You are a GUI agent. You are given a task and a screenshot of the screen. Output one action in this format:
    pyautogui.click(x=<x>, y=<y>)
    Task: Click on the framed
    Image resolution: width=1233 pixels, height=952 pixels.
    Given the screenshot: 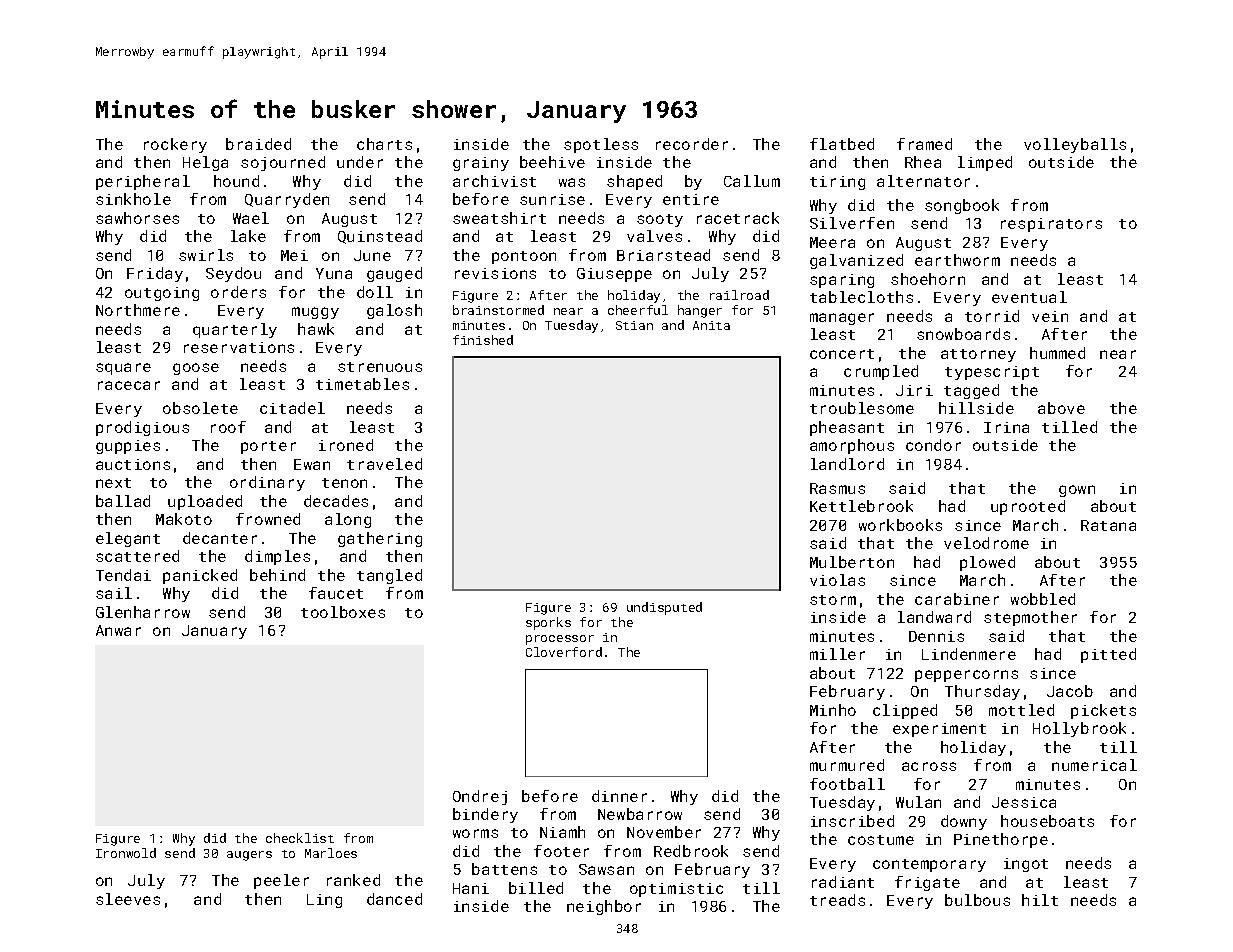 What is the action you would take?
    pyautogui.click(x=924, y=144)
